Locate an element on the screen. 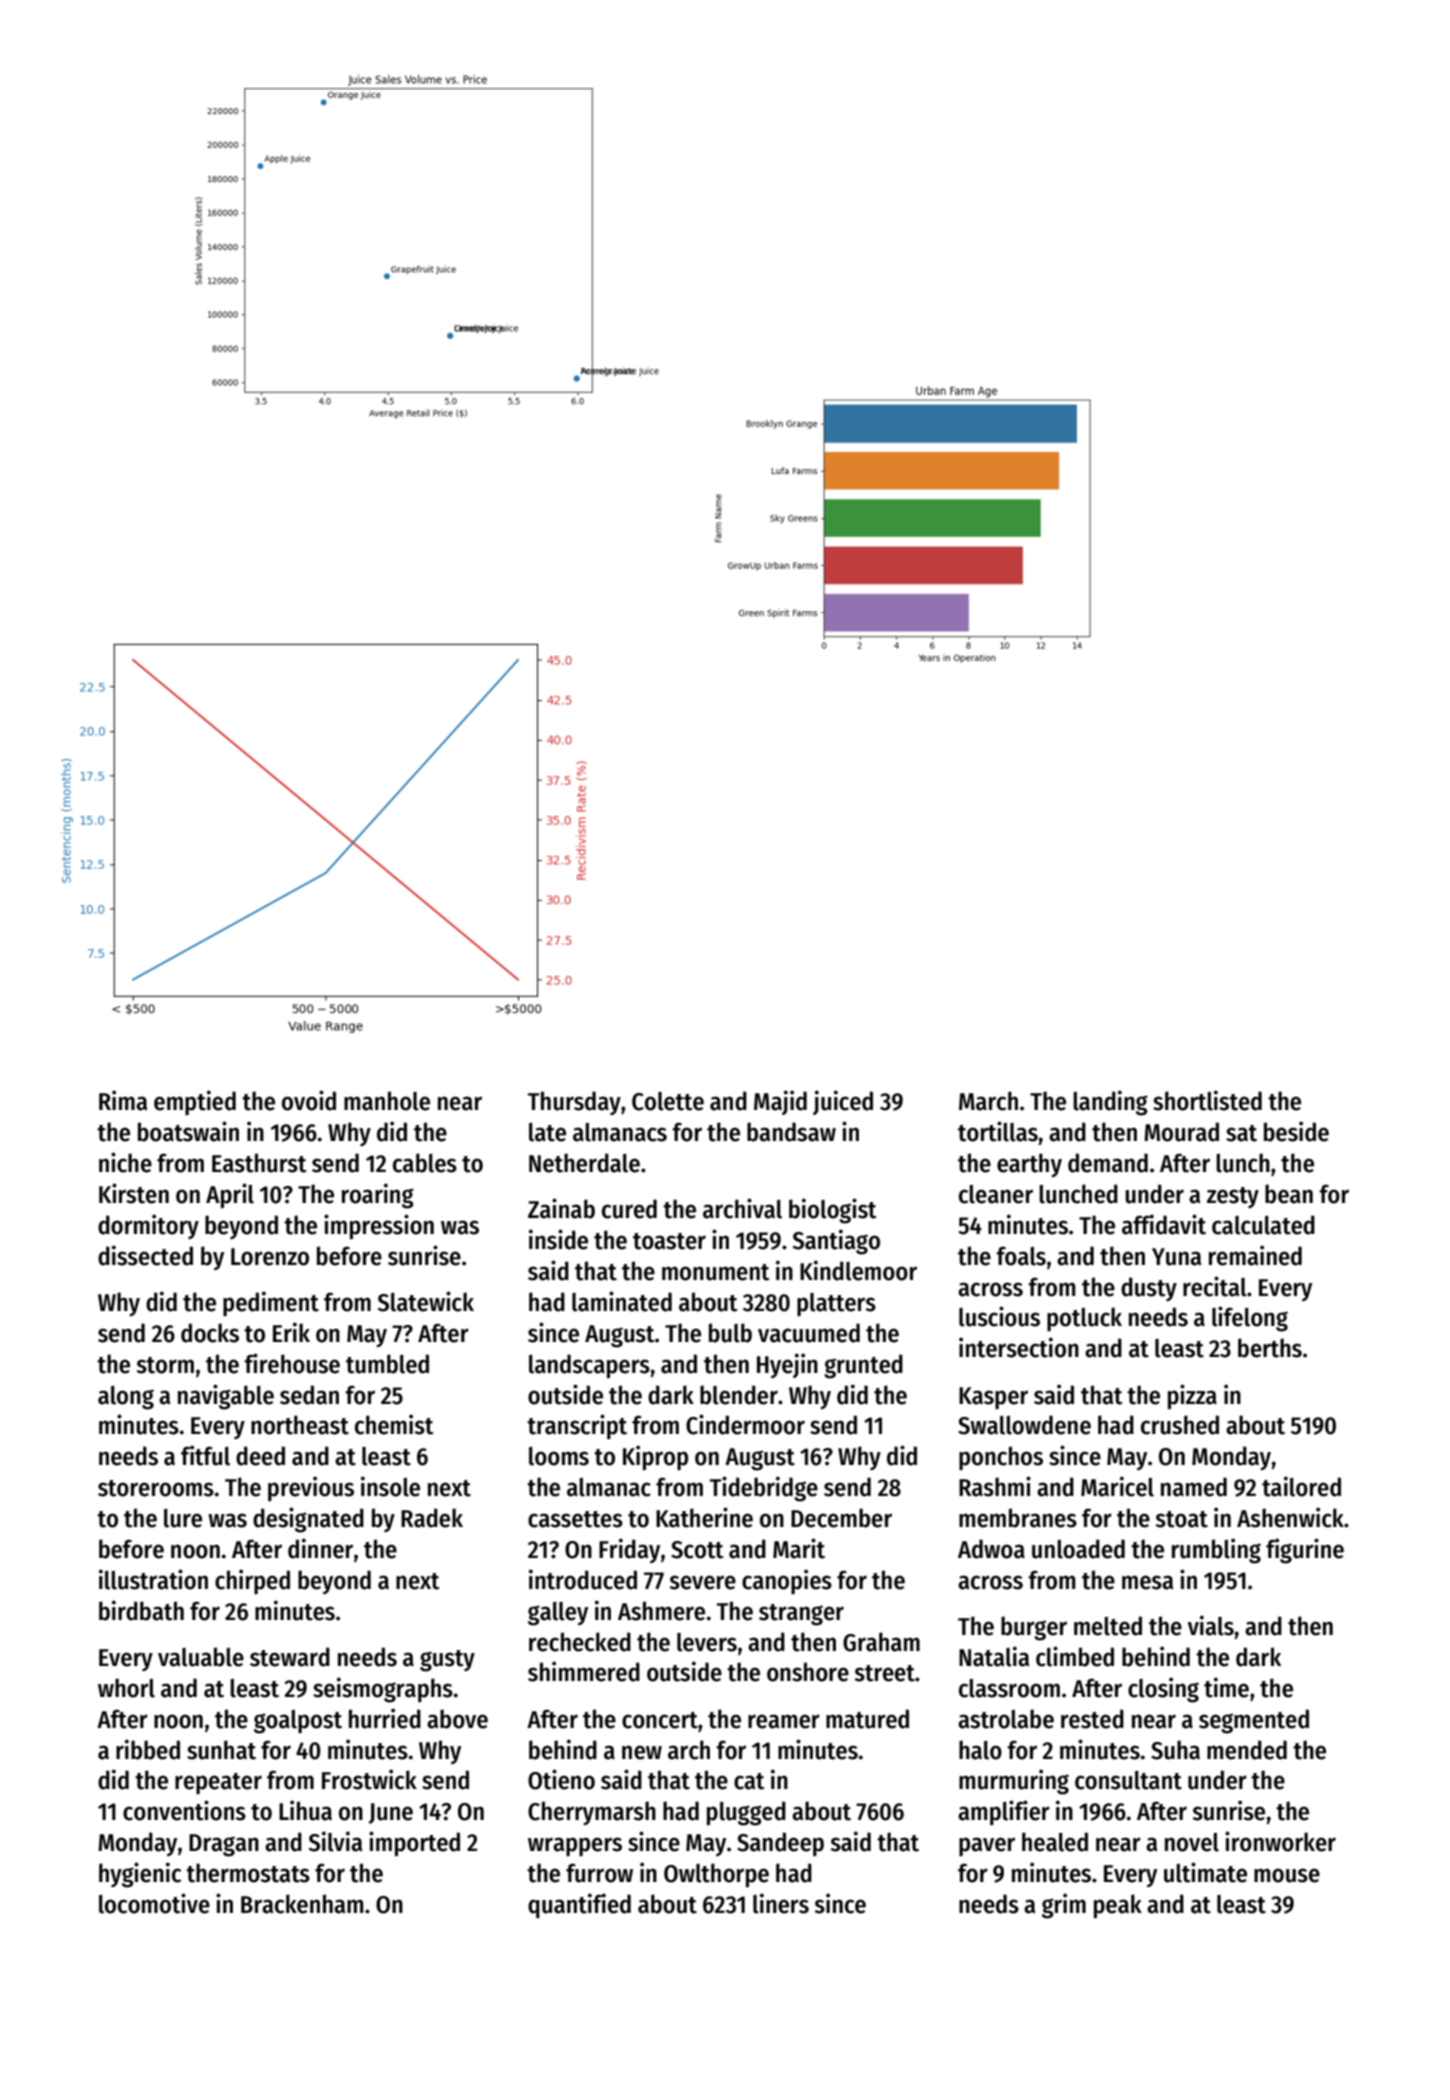 This screenshot has width=1450, height=2100. onshore is located at coordinates (808, 1672).
